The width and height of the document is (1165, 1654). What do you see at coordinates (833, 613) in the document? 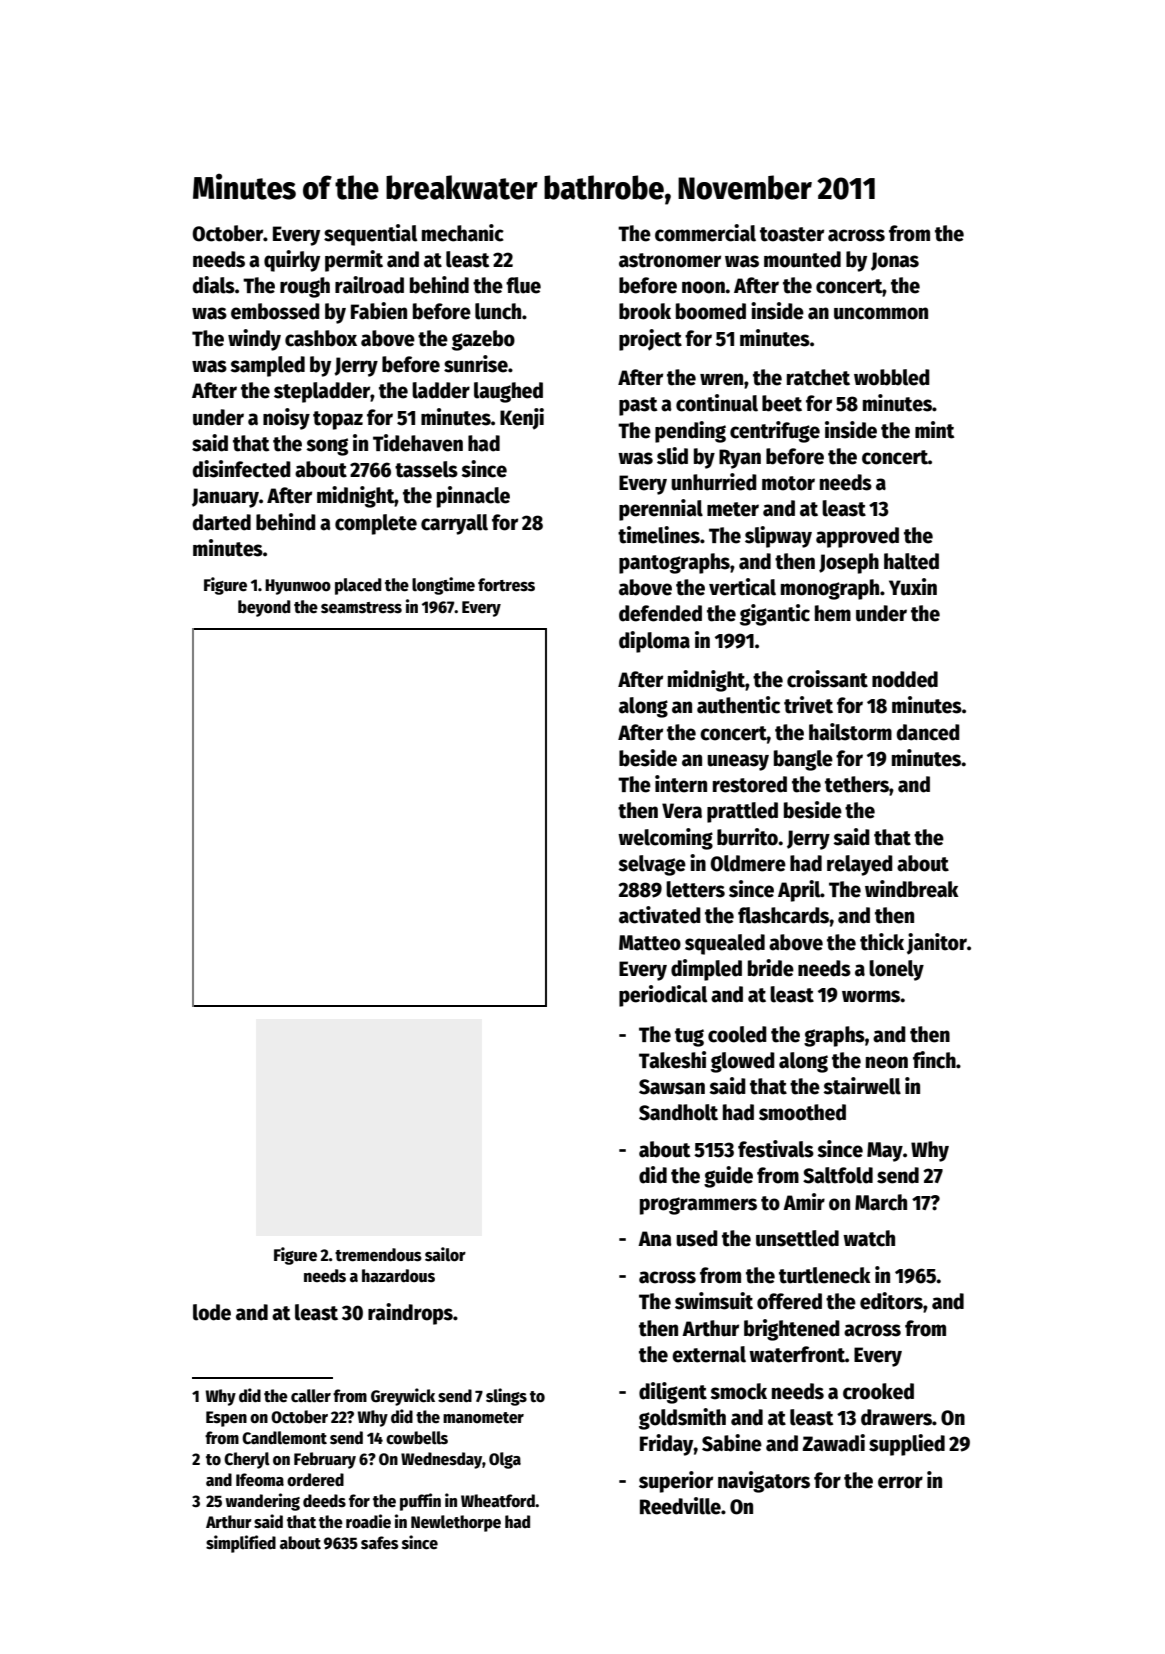
I see `hem` at bounding box center [833, 613].
